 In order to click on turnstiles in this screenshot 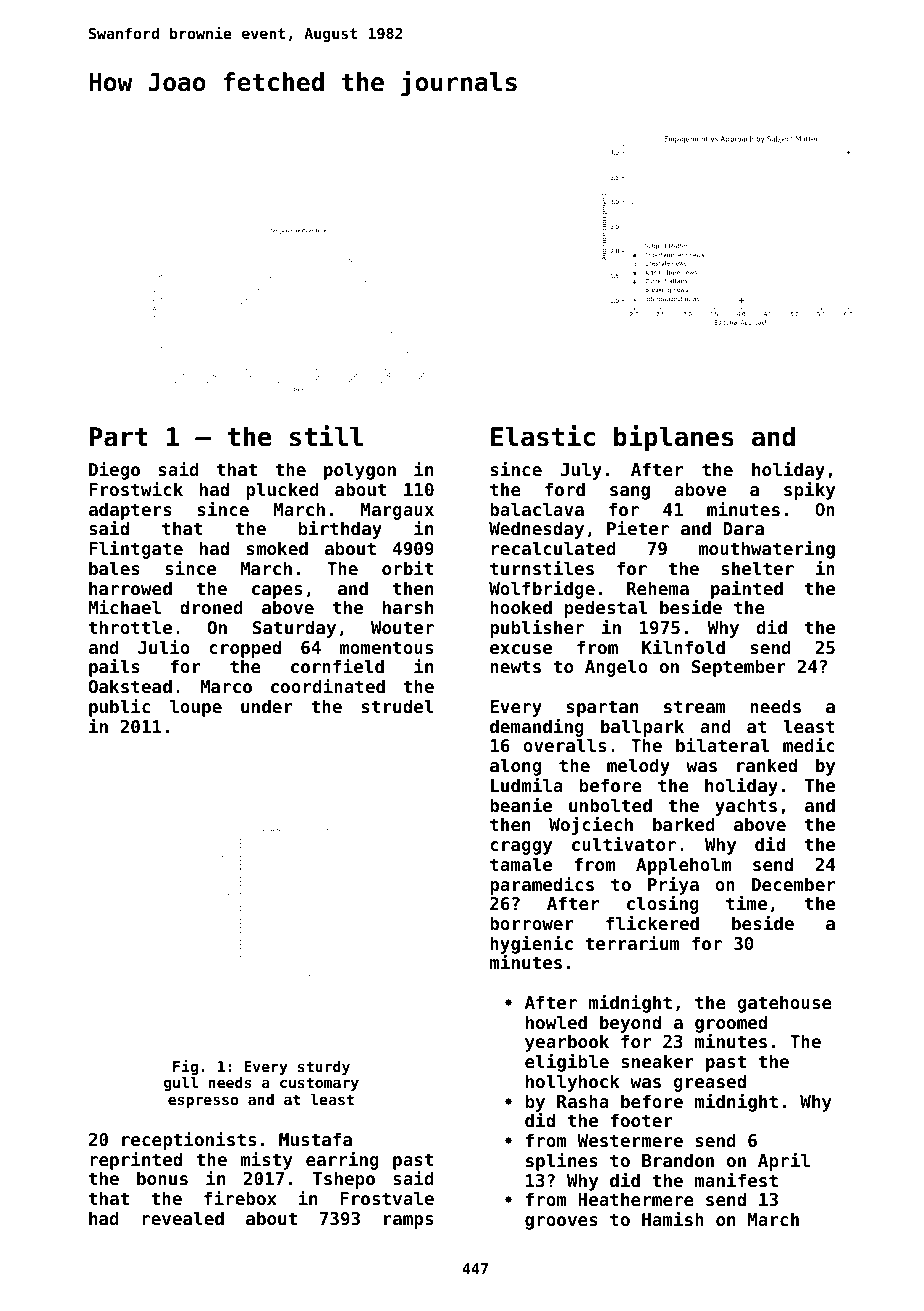, I will do `click(542, 567)`.
